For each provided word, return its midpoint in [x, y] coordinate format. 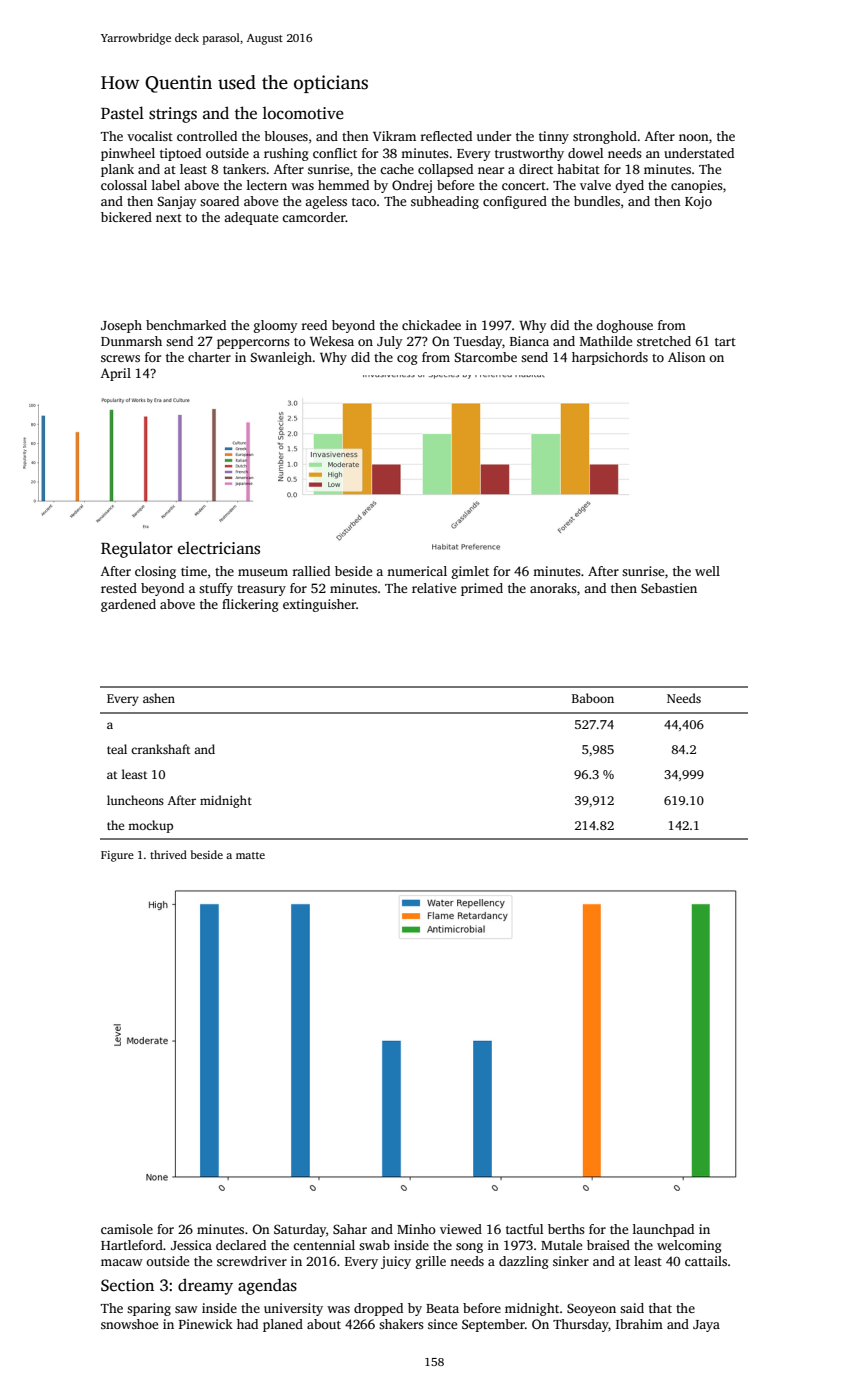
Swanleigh [281, 358]
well [707, 571]
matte [250, 855]
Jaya [706, 1326]
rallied [311, 571]
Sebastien [669, 588]
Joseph [121, 326]
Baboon [593, 698]
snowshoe [129, 1324]
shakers [401, 1324]
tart [725, 342]
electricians [219, 548]
